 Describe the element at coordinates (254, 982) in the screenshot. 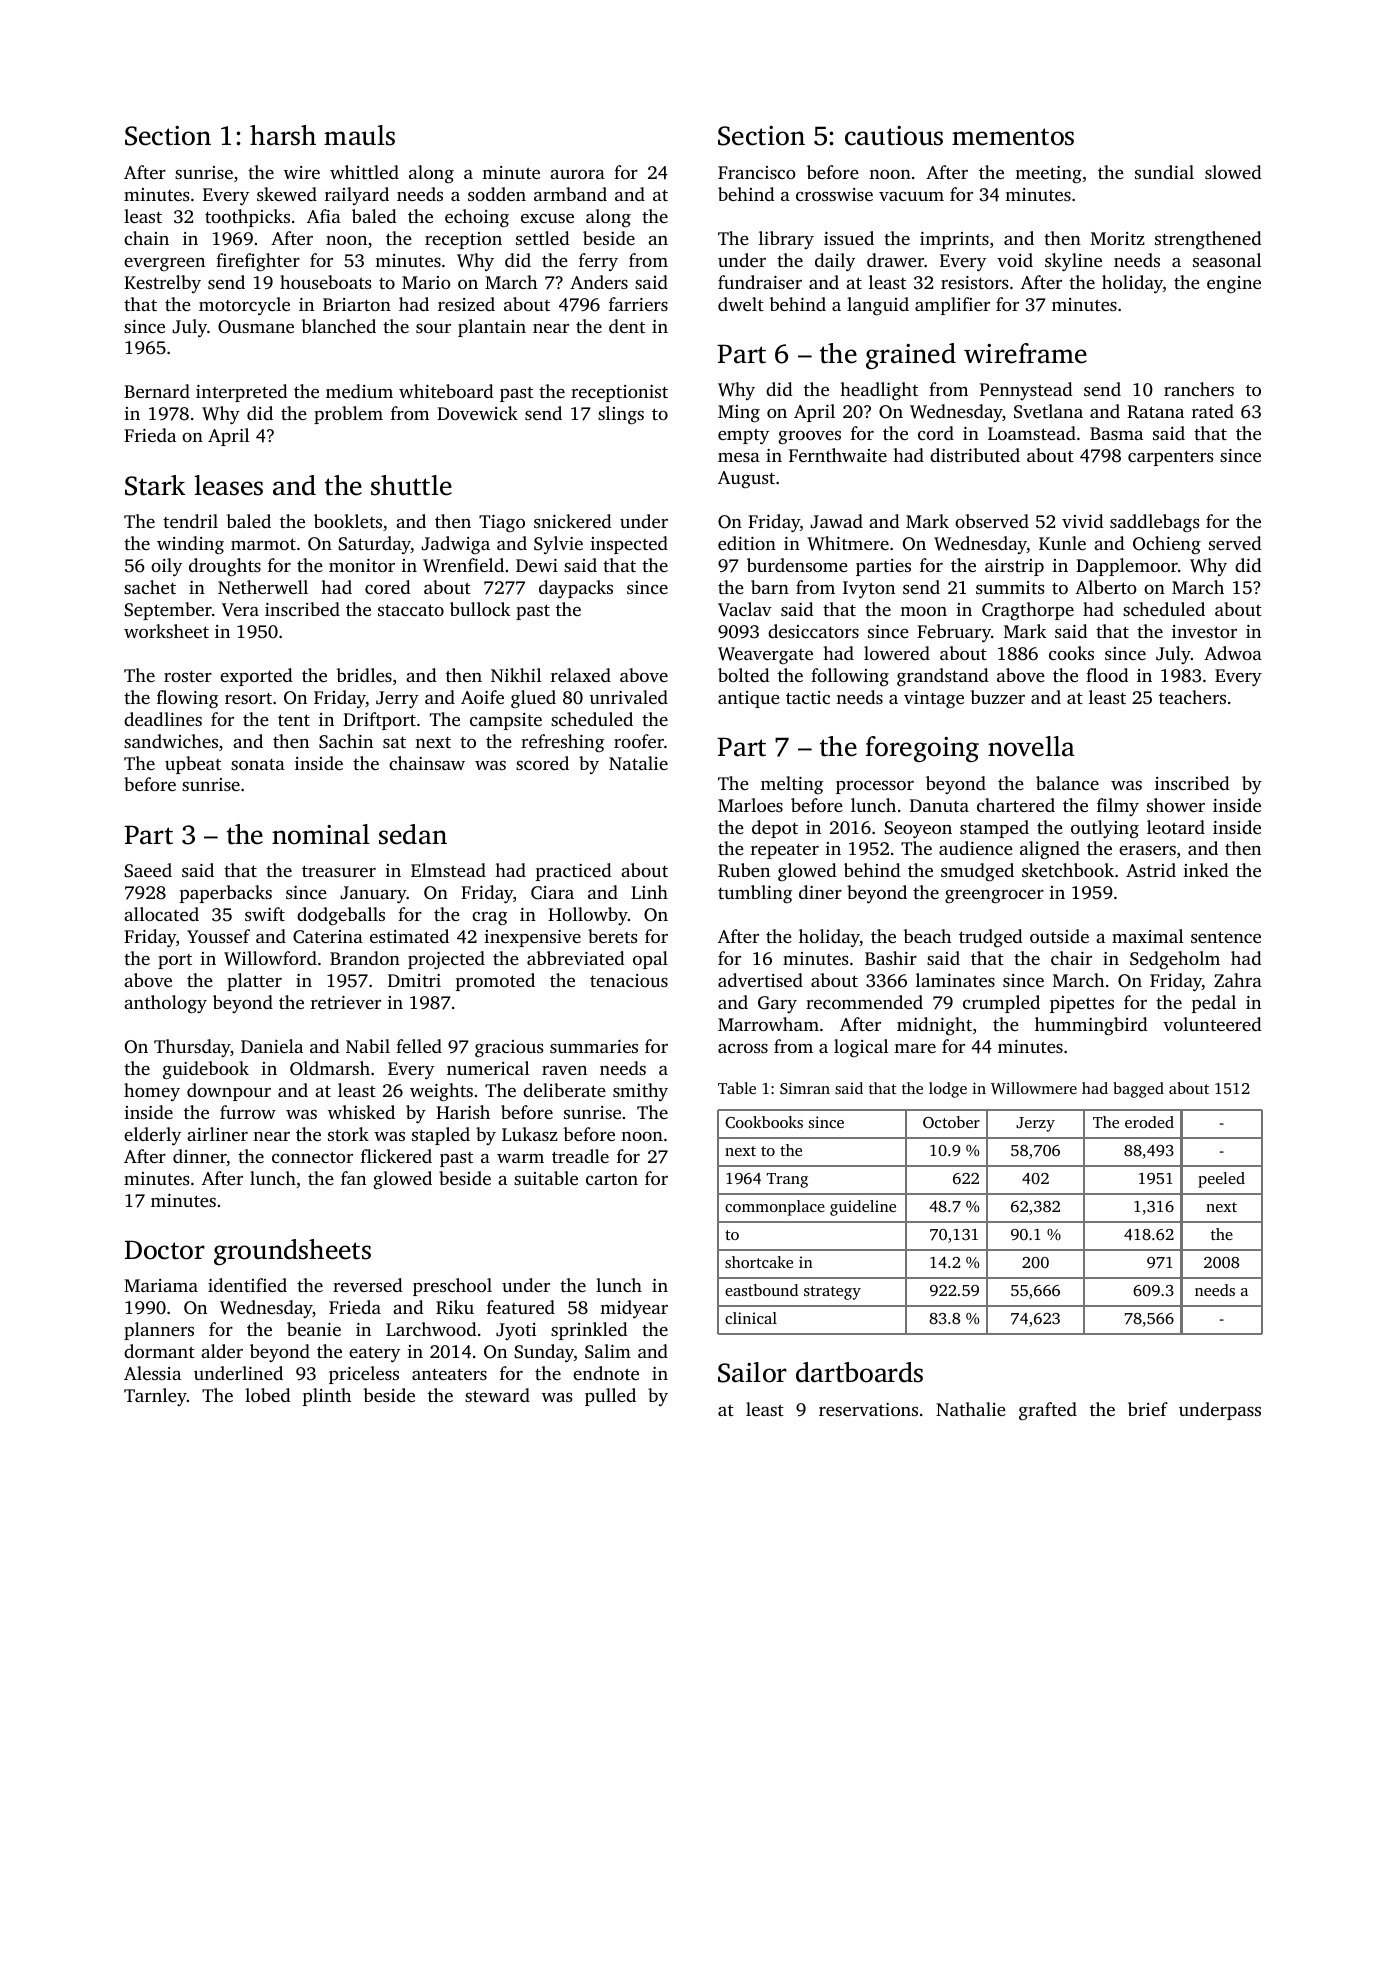

I see `platter` at that location.
